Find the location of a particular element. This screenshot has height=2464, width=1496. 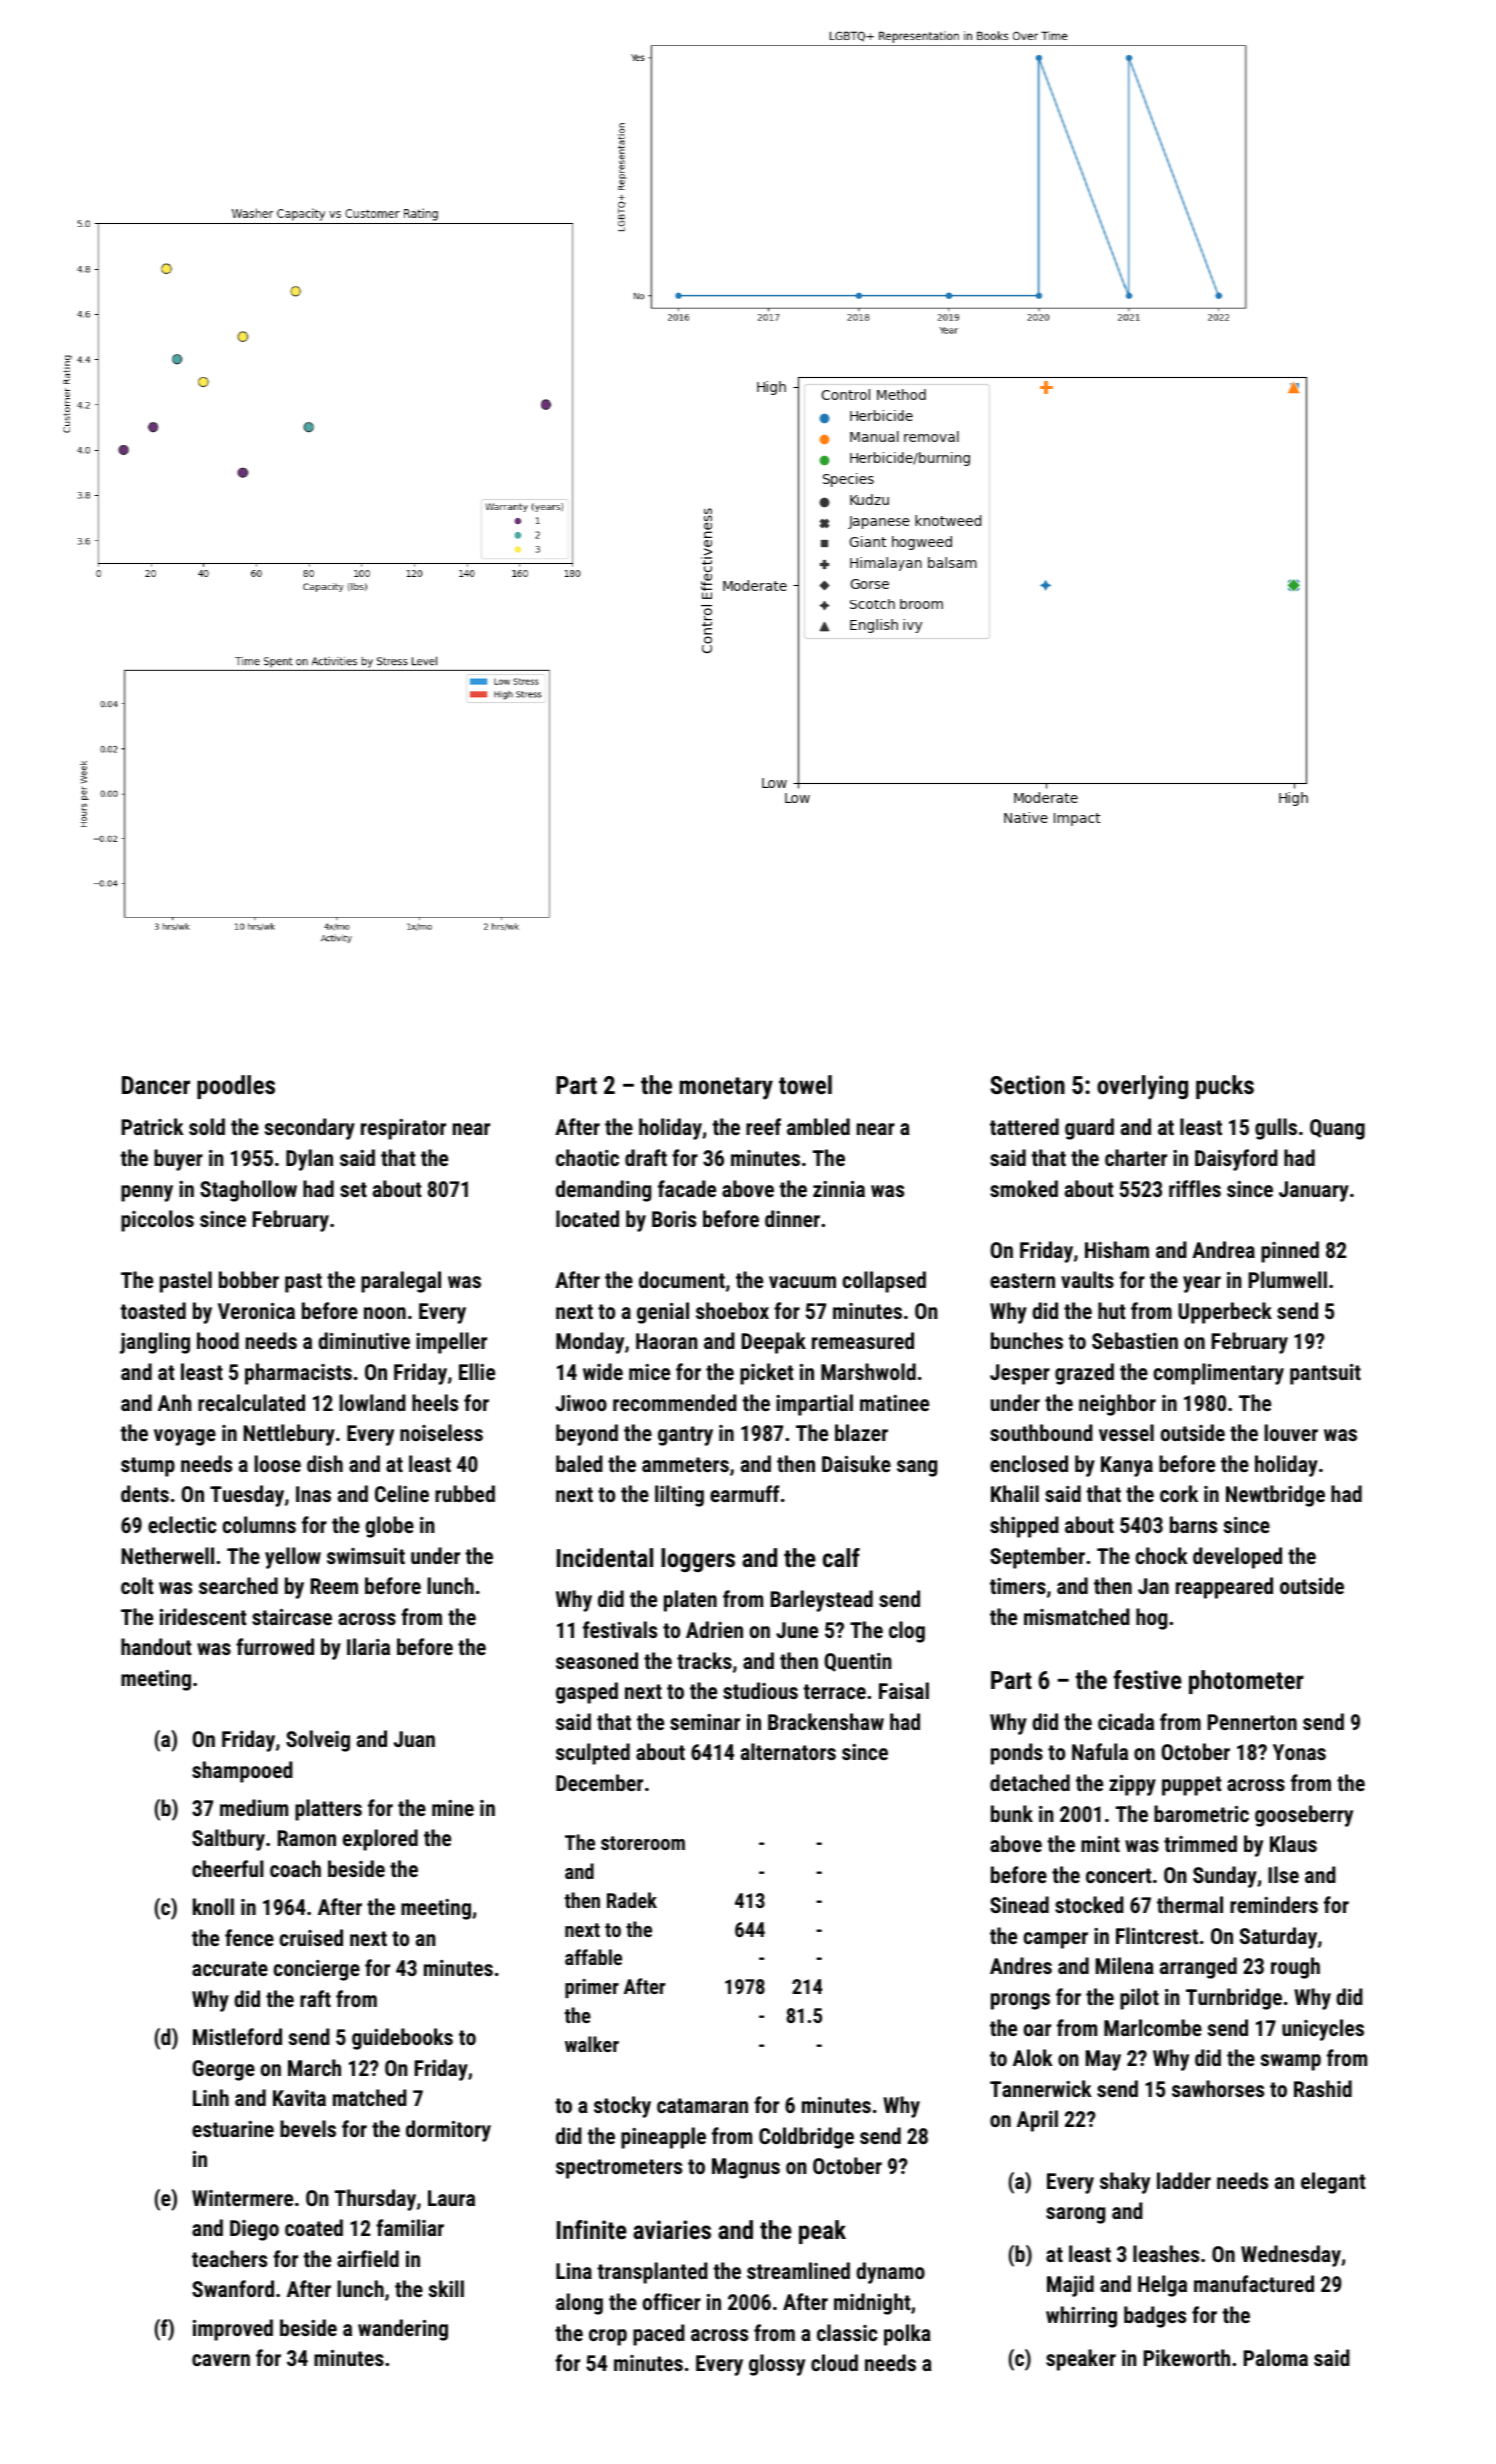

blazer is located at coordinates (861, 1432).
